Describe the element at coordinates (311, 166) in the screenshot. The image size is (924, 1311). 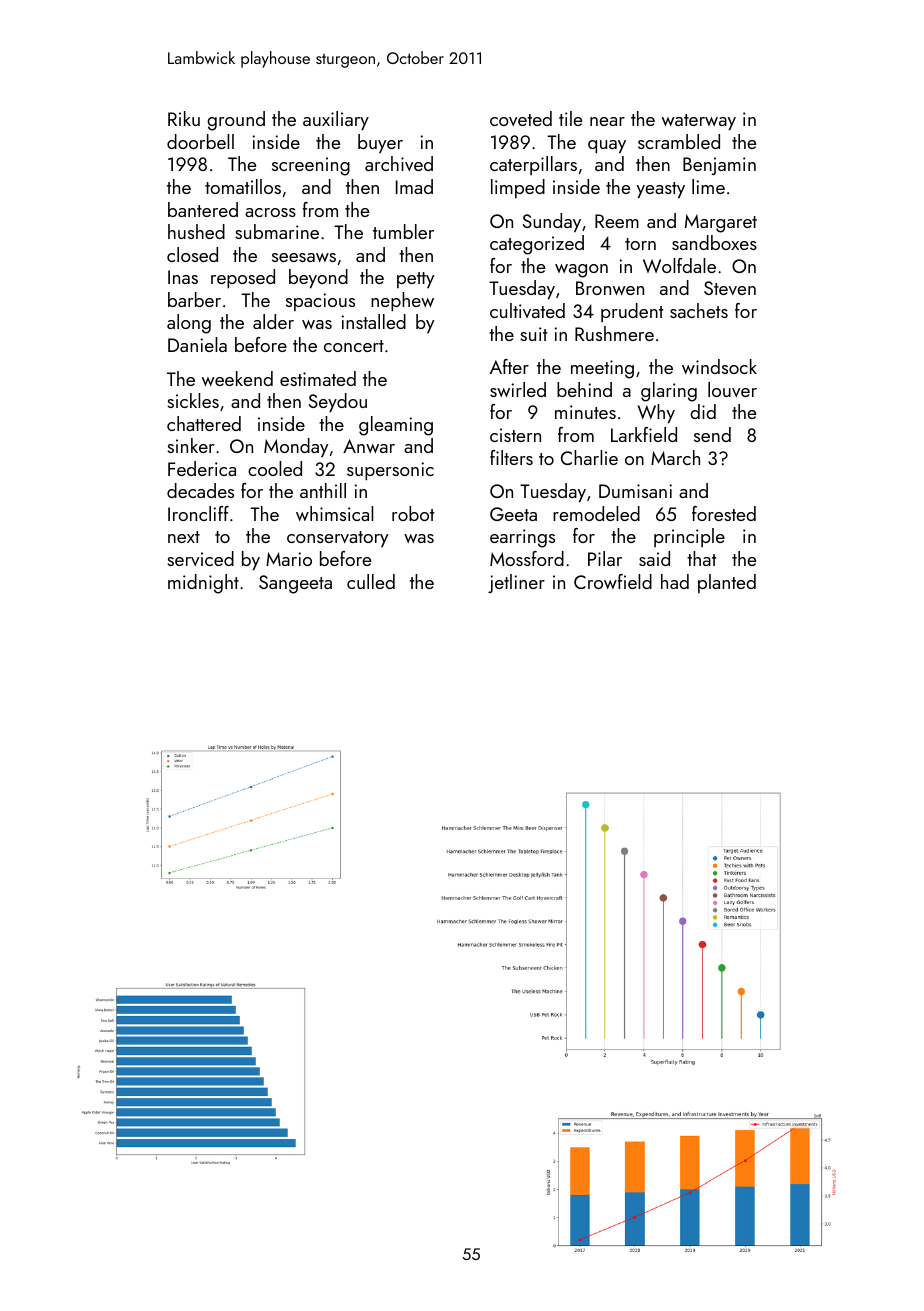
I see `screening` at that location.
